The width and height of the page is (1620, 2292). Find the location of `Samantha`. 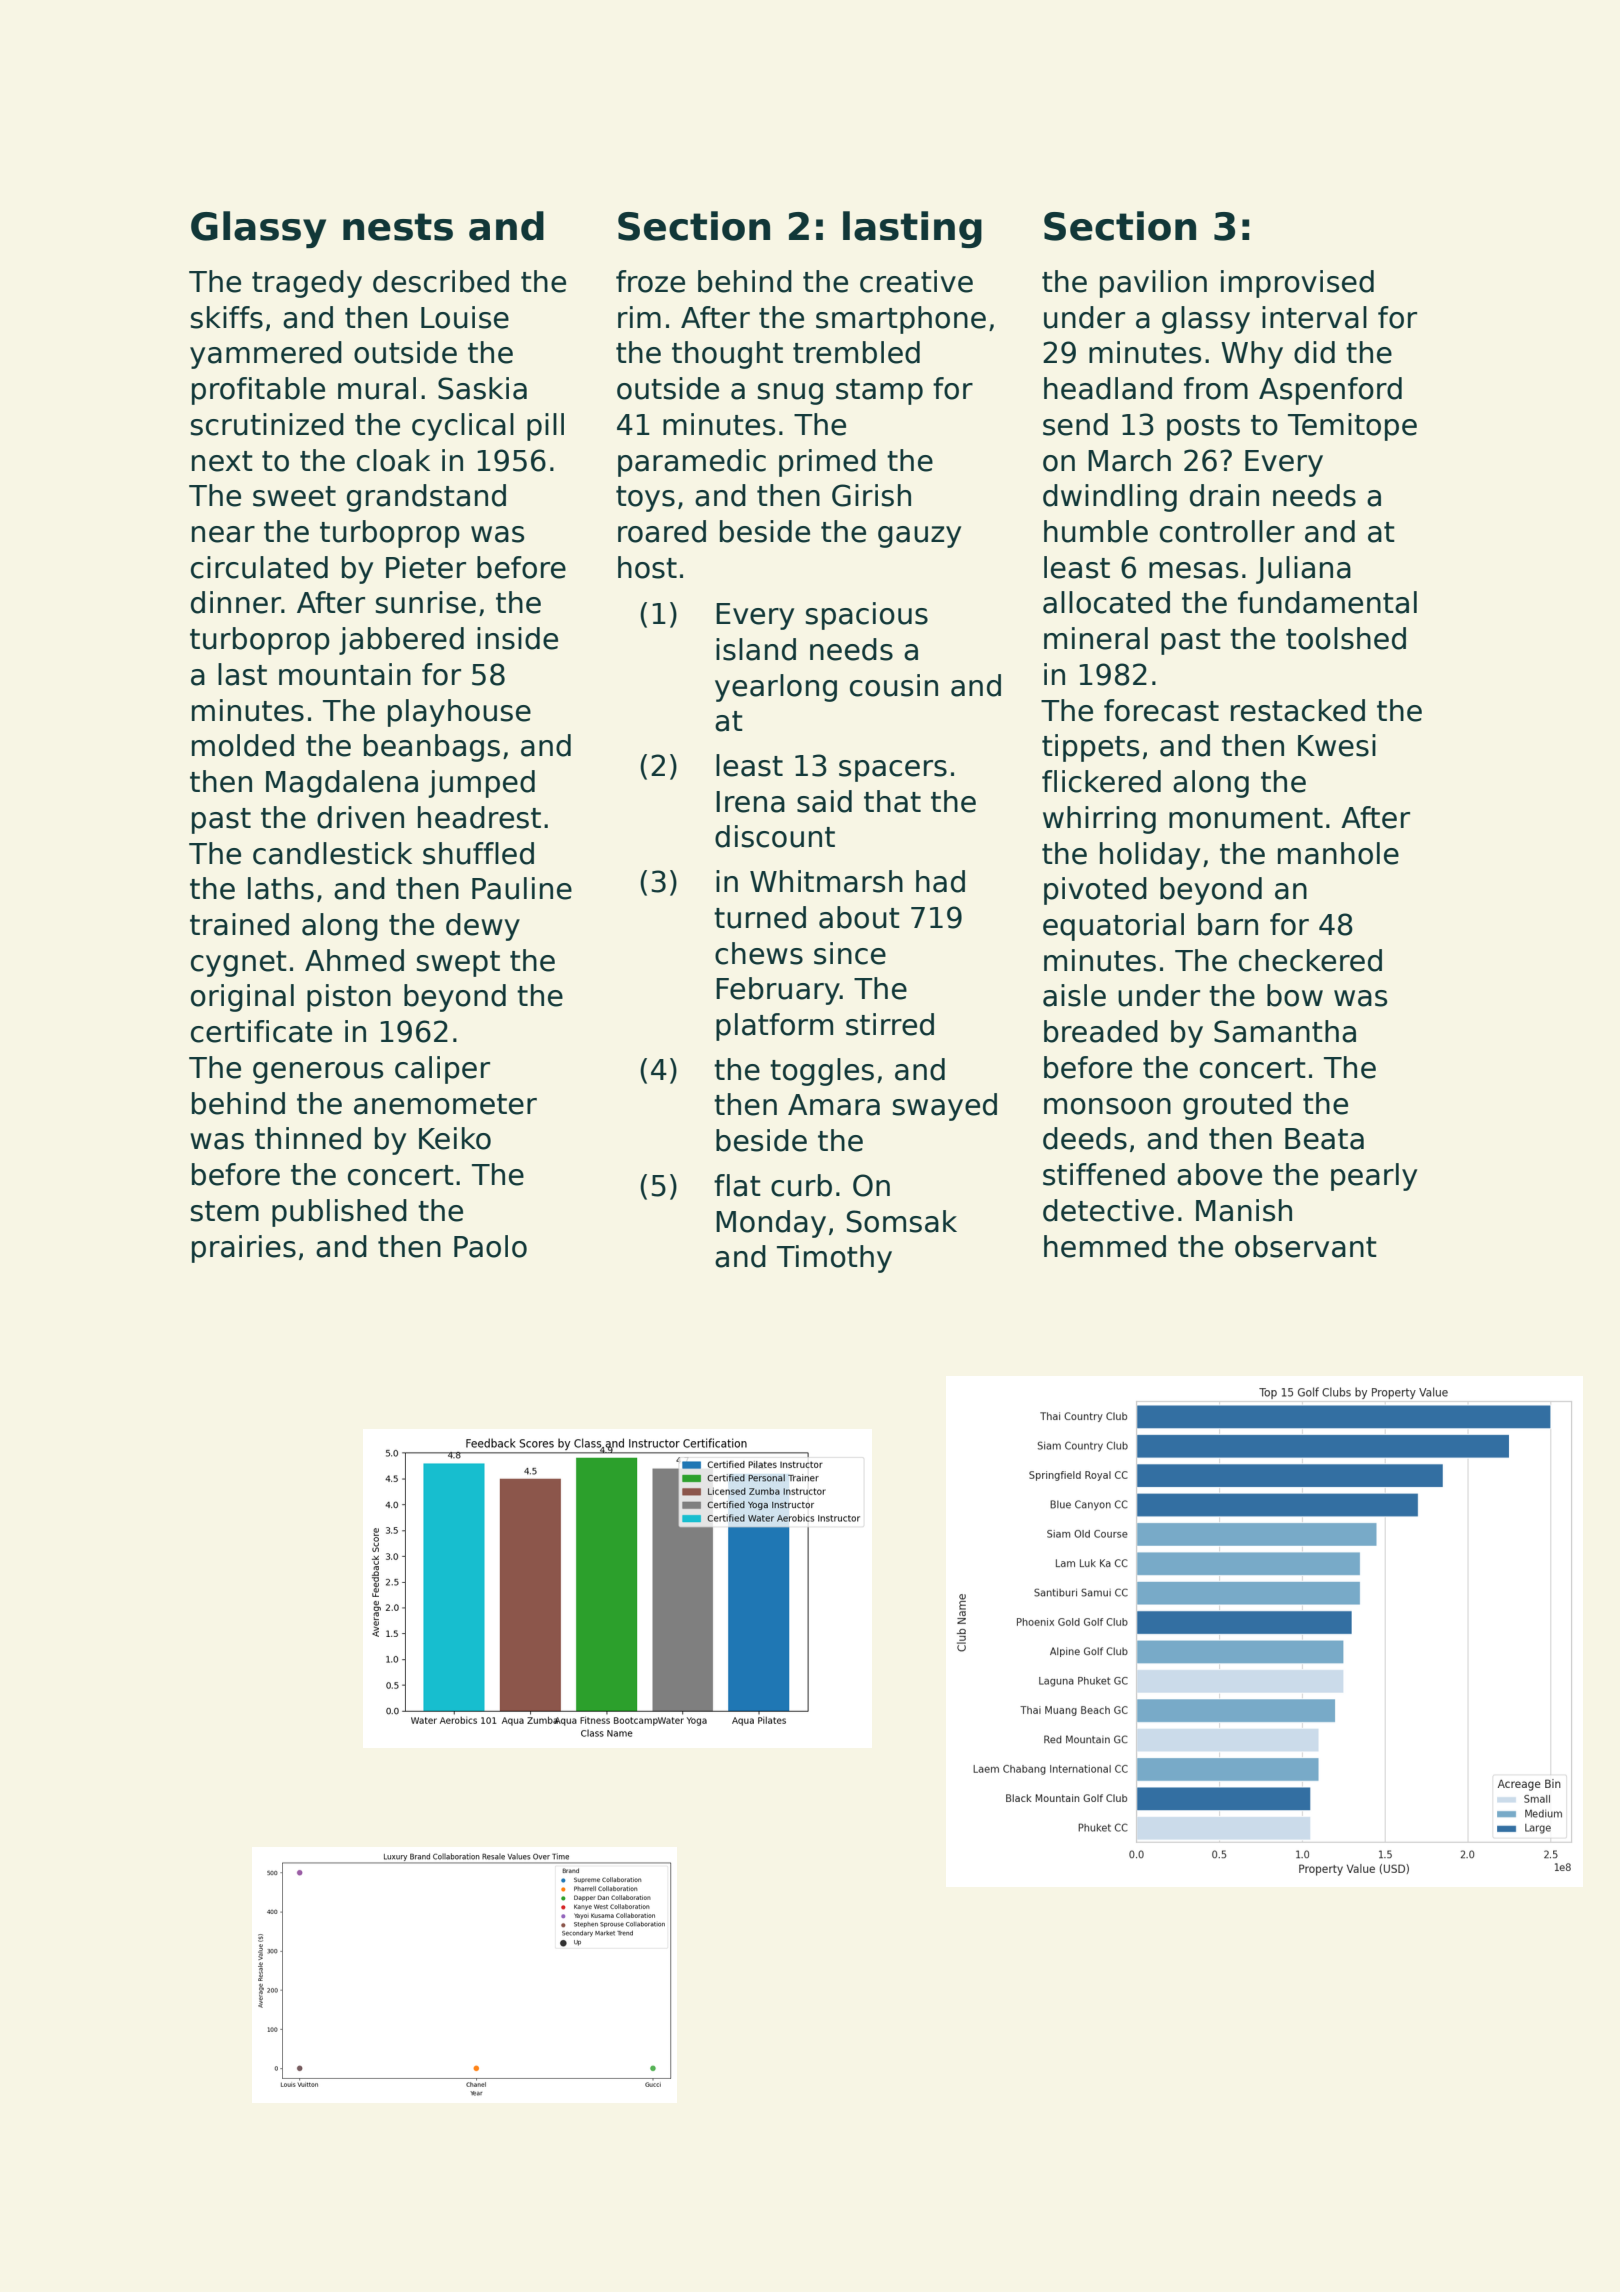

Samantha is located at coordinates (1285, 1031).
